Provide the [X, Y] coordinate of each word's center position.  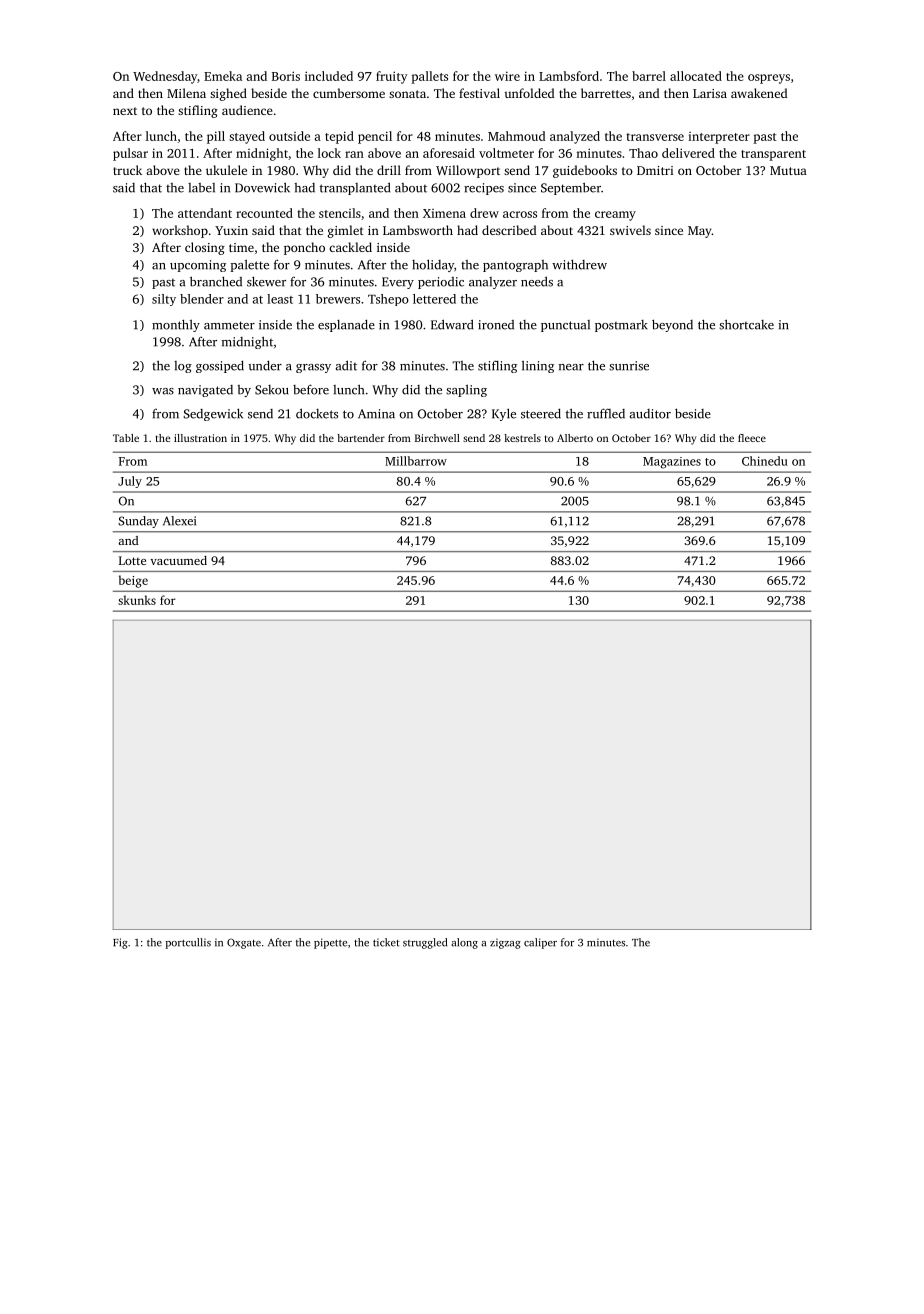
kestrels [522, 438]
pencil [375, 137]
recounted [264, 213]
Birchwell [437, 438]
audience [247, 110]
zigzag [505, 943]
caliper [540, 943]
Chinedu [765, 461]
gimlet [346, 231]
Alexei [179, 521]
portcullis [188, 943]
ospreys [769, 79]
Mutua [788, 170]
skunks [137, 600]
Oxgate [244, 943]
